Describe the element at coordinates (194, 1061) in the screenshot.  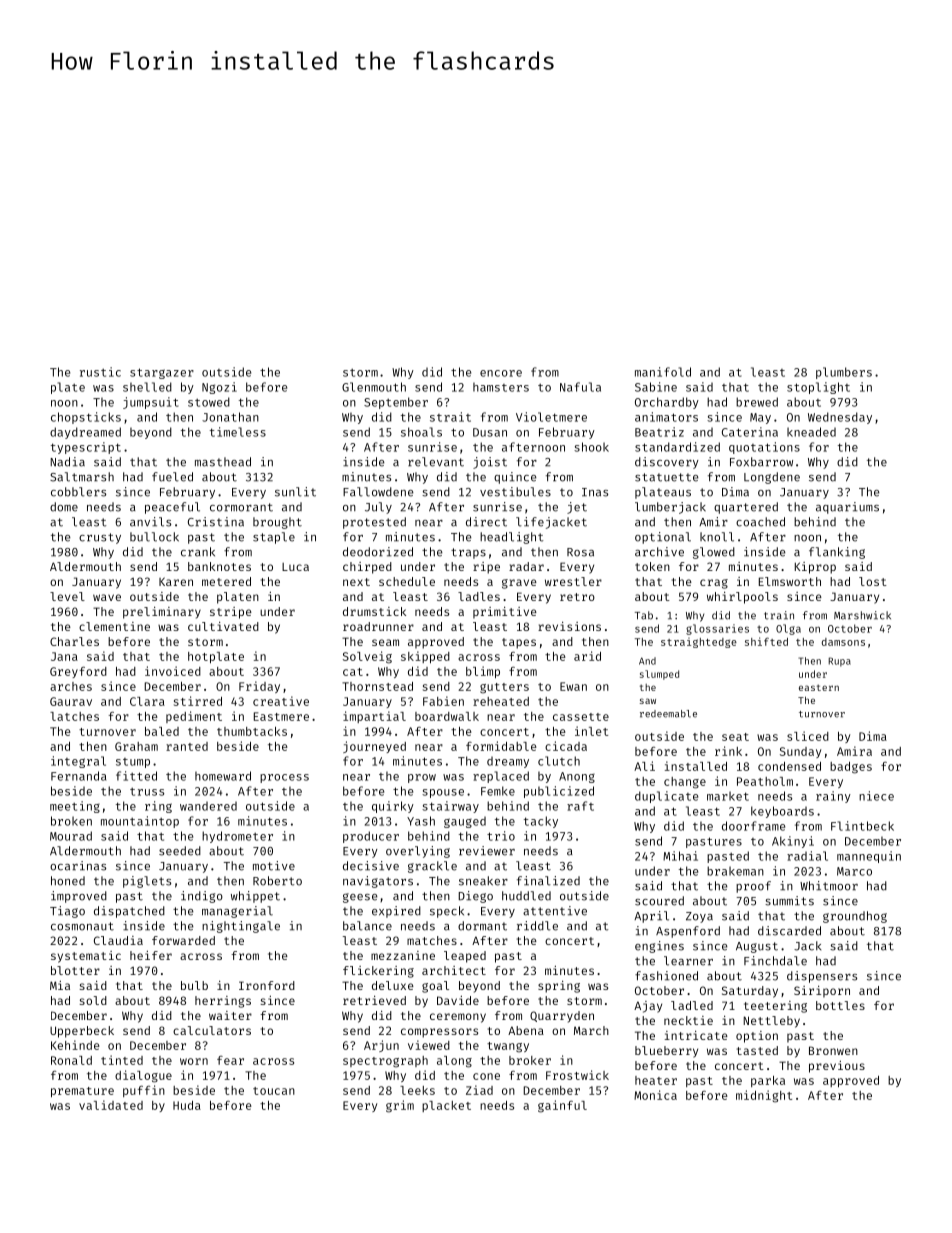
I see `worn` at that location.
